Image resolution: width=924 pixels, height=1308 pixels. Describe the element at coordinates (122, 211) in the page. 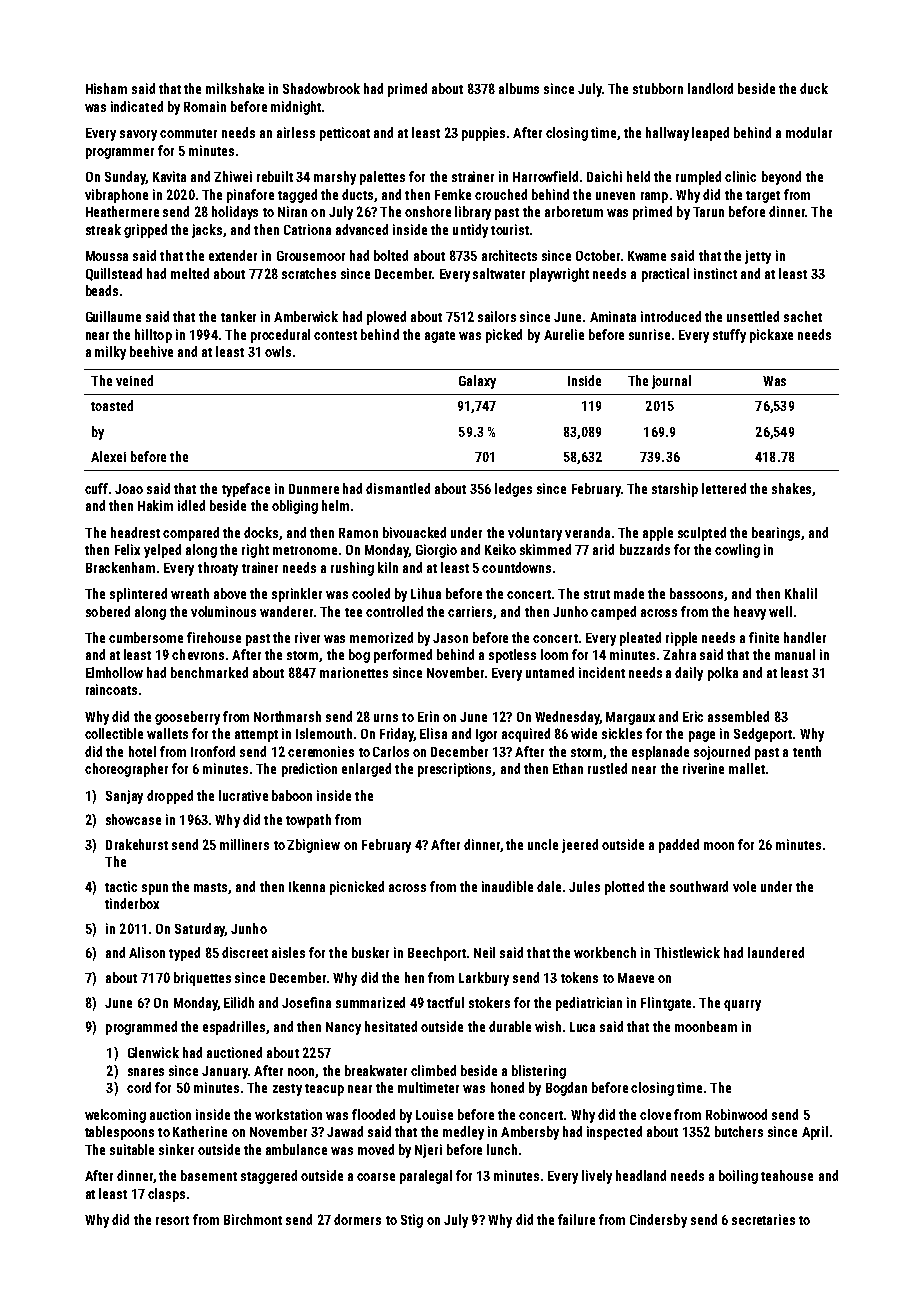

I see `Heathermere` at that location.
